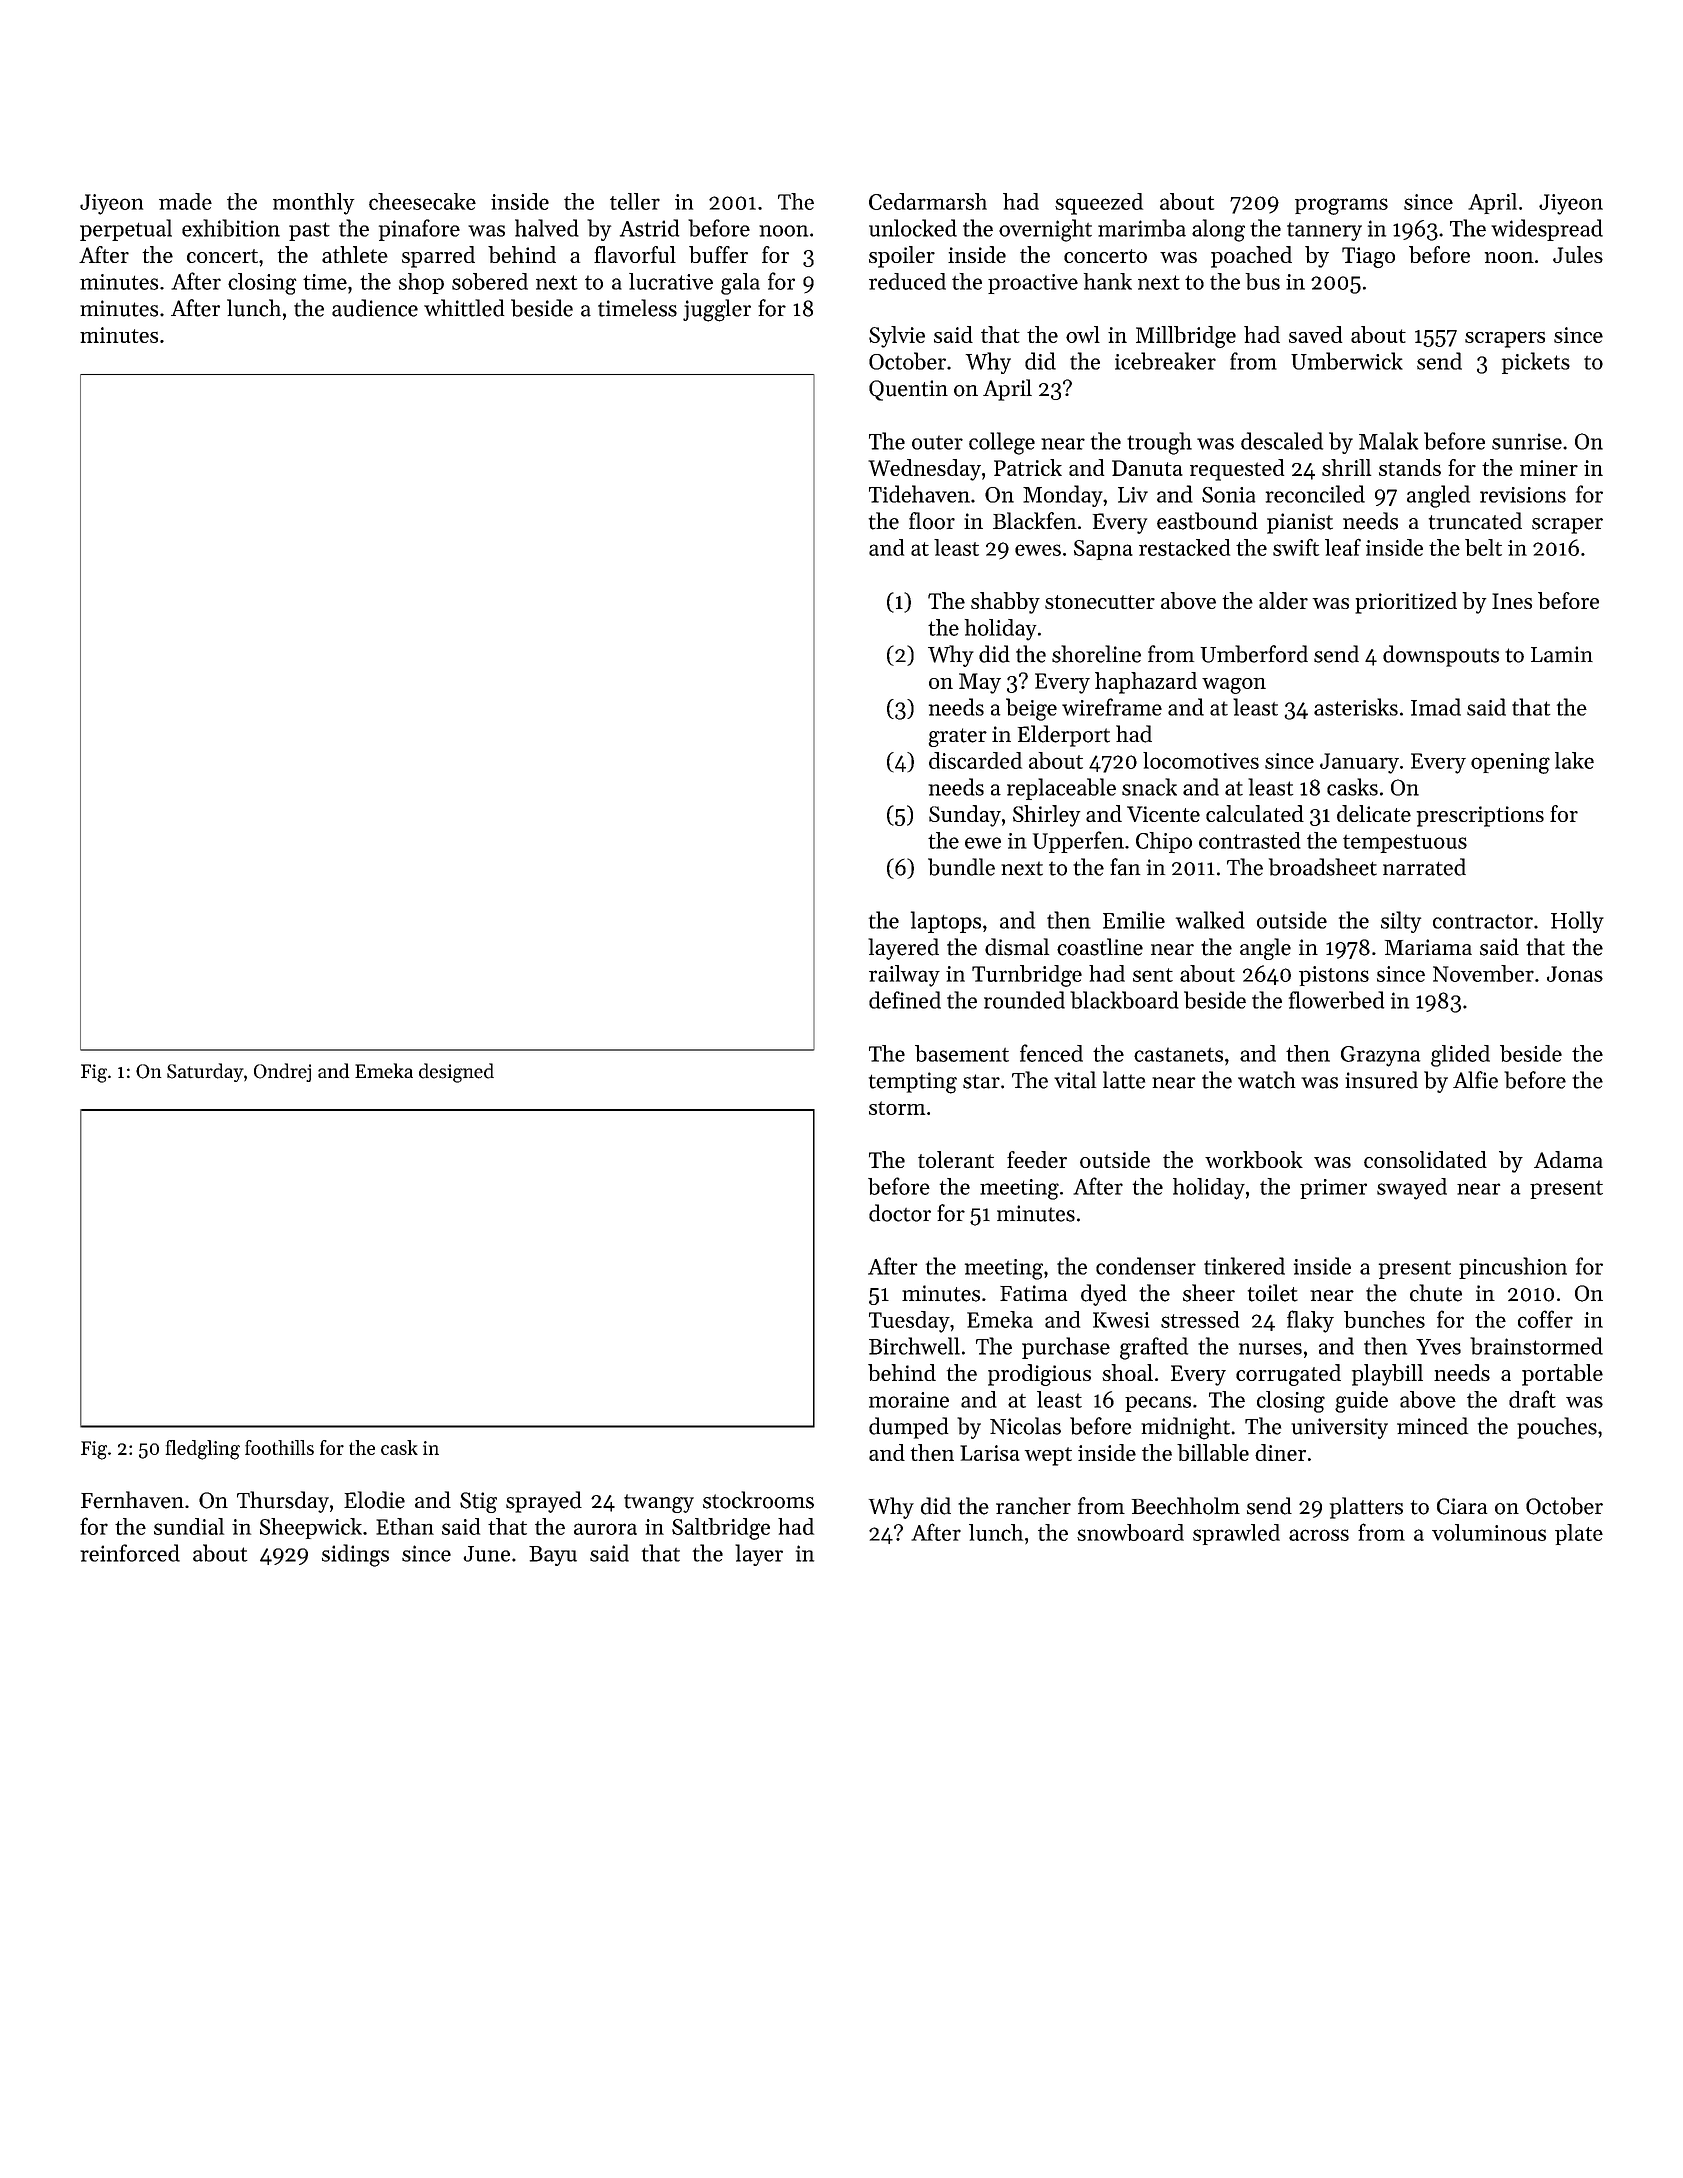  I want to click on whittled, so click(464, 308).
